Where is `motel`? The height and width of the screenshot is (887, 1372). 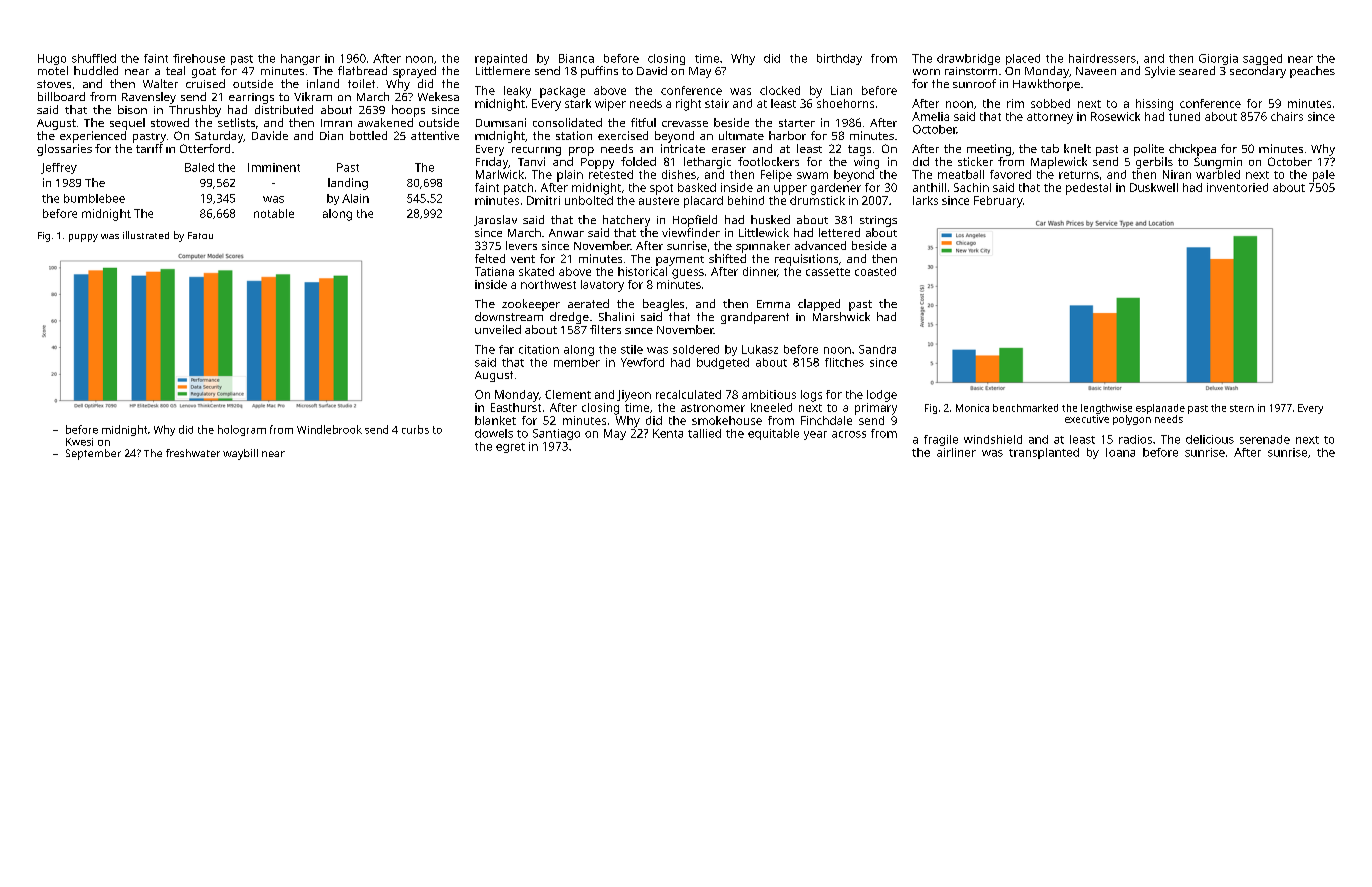
motel is located at coordinates (53, 70).
